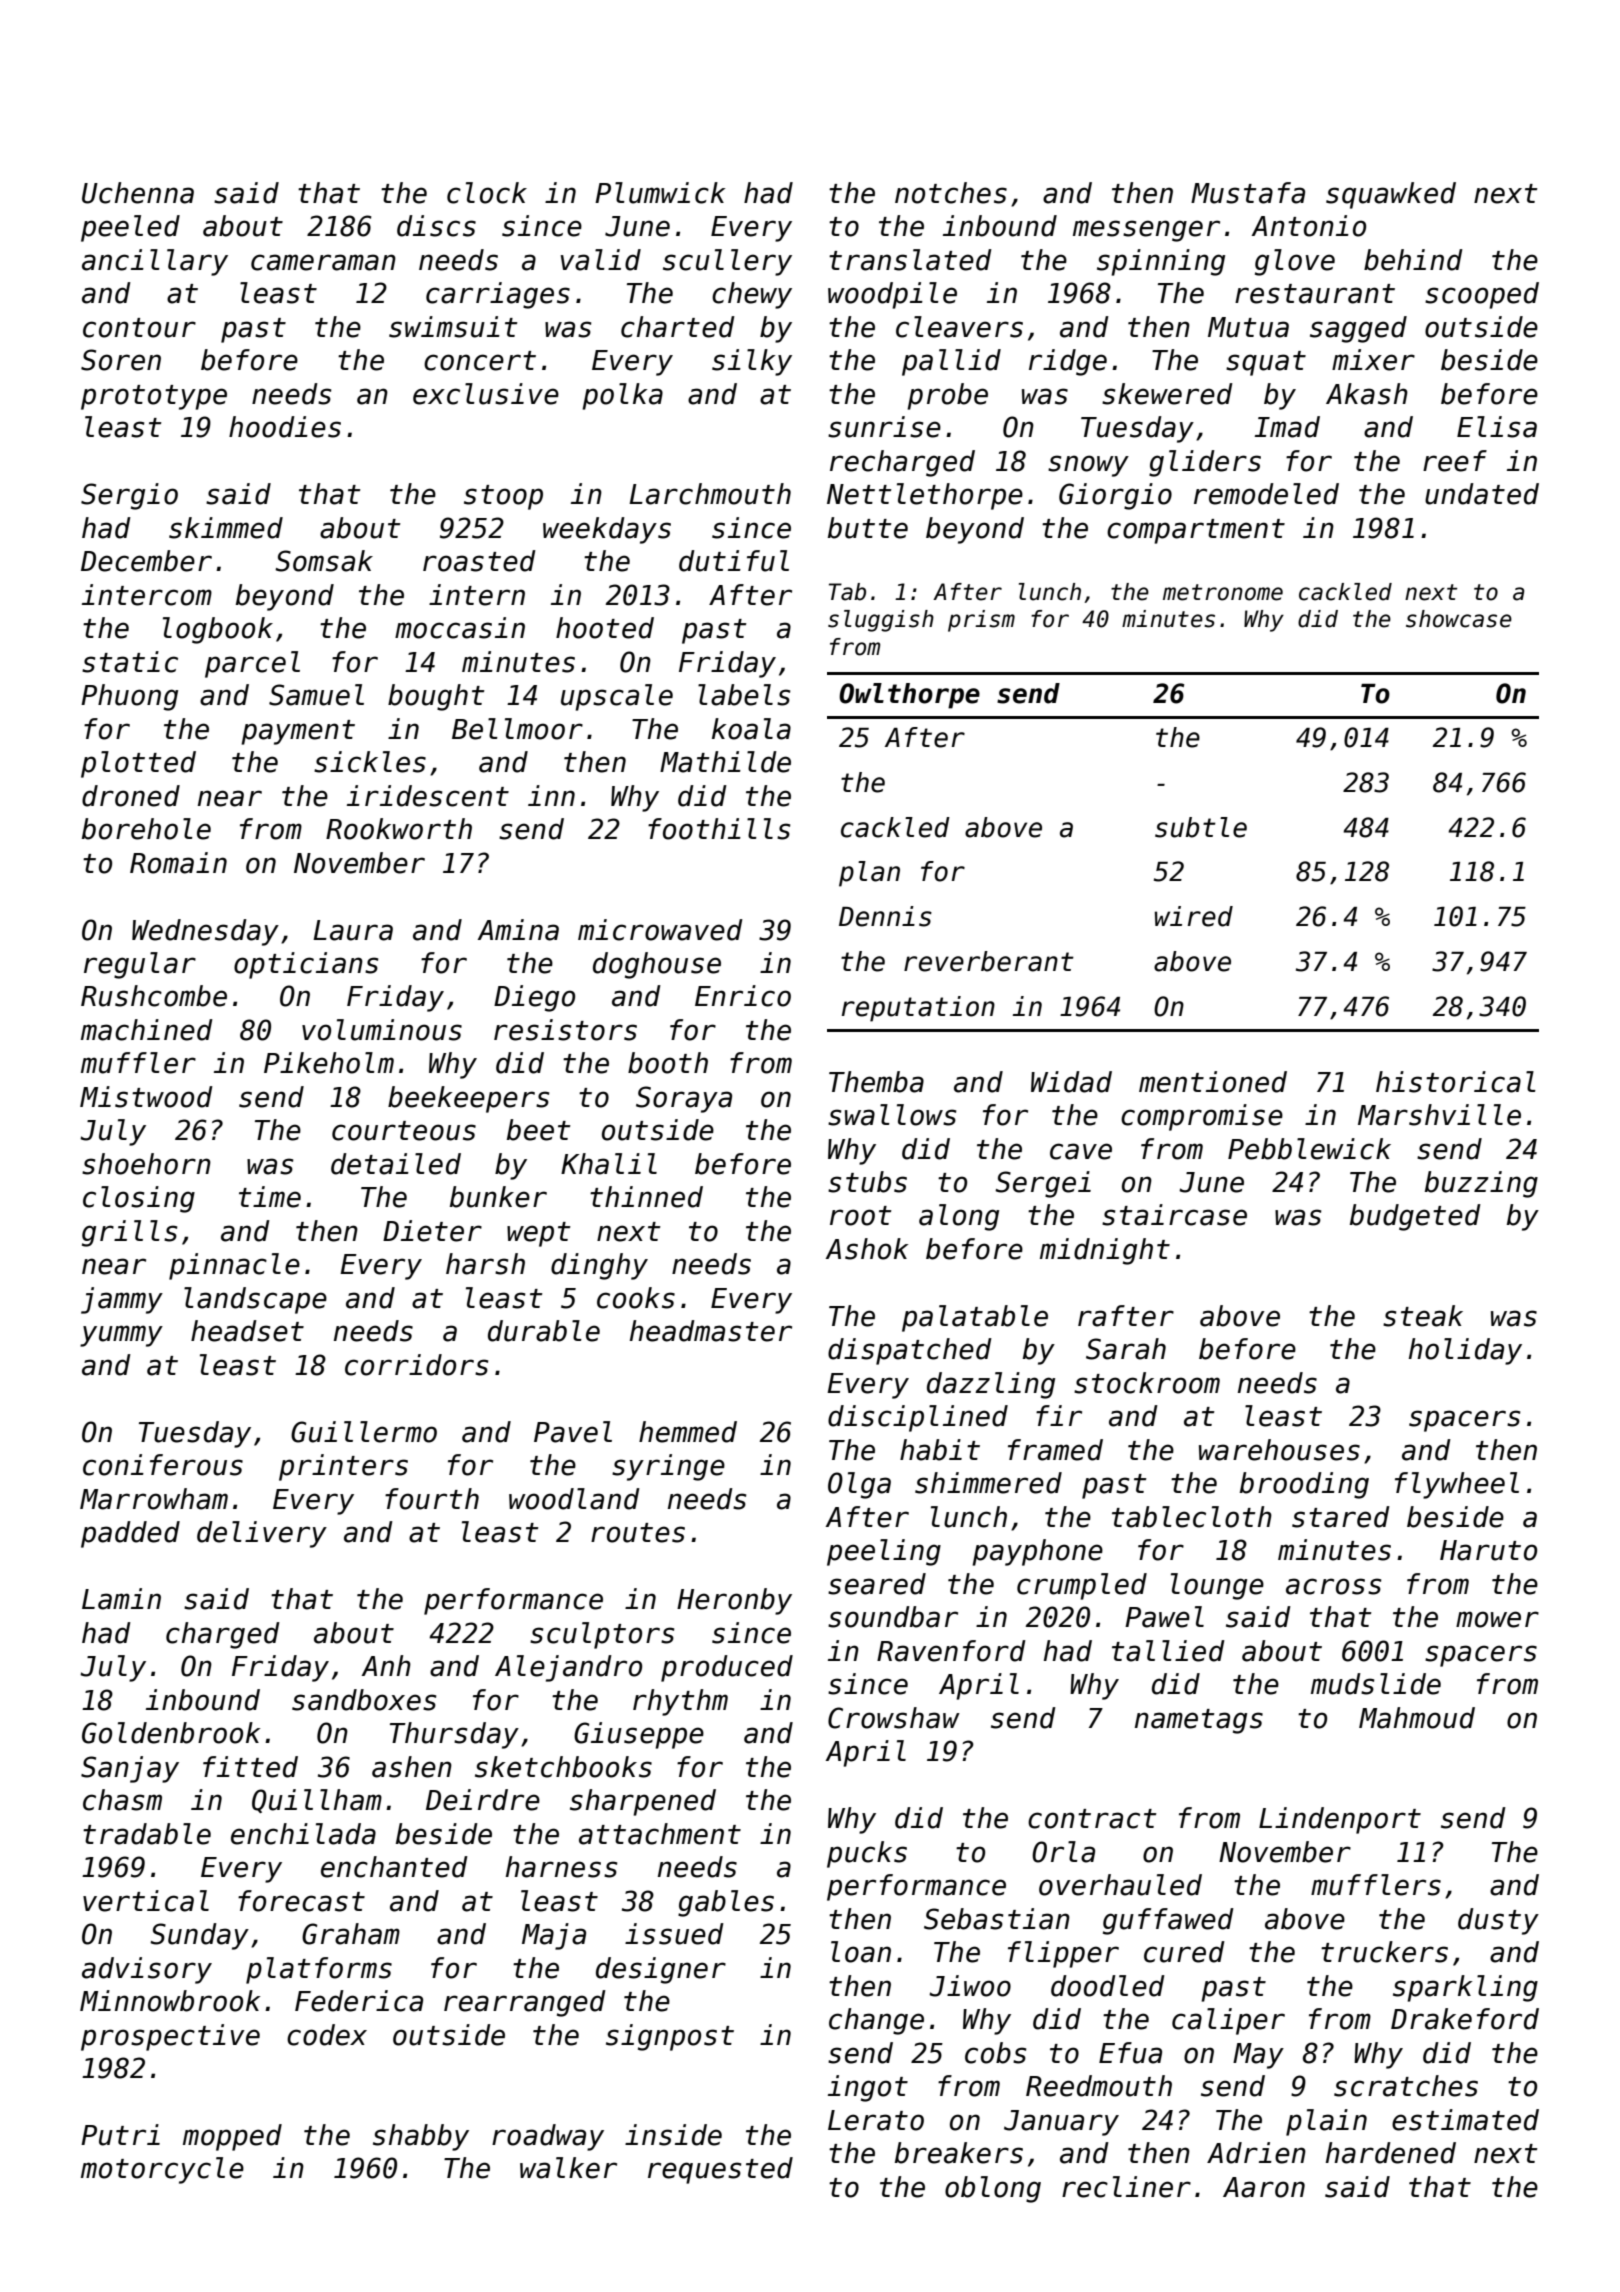  Describe the element at coordinates (1126, 1349) in the image. I see `Sarah` at that location.
